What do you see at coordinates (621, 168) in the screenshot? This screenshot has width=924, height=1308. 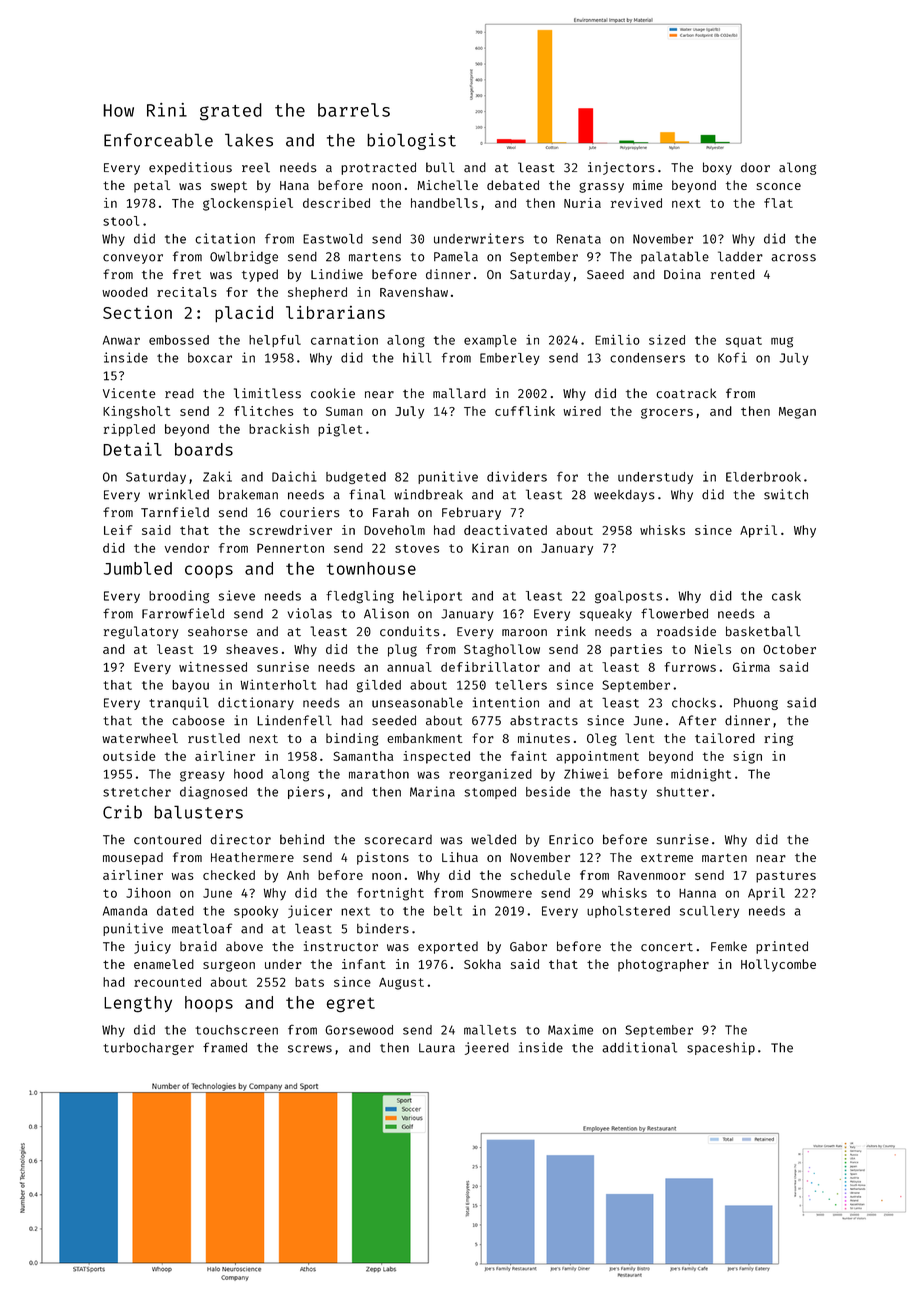 I see `injectors` at bounding box center [621, 168].
